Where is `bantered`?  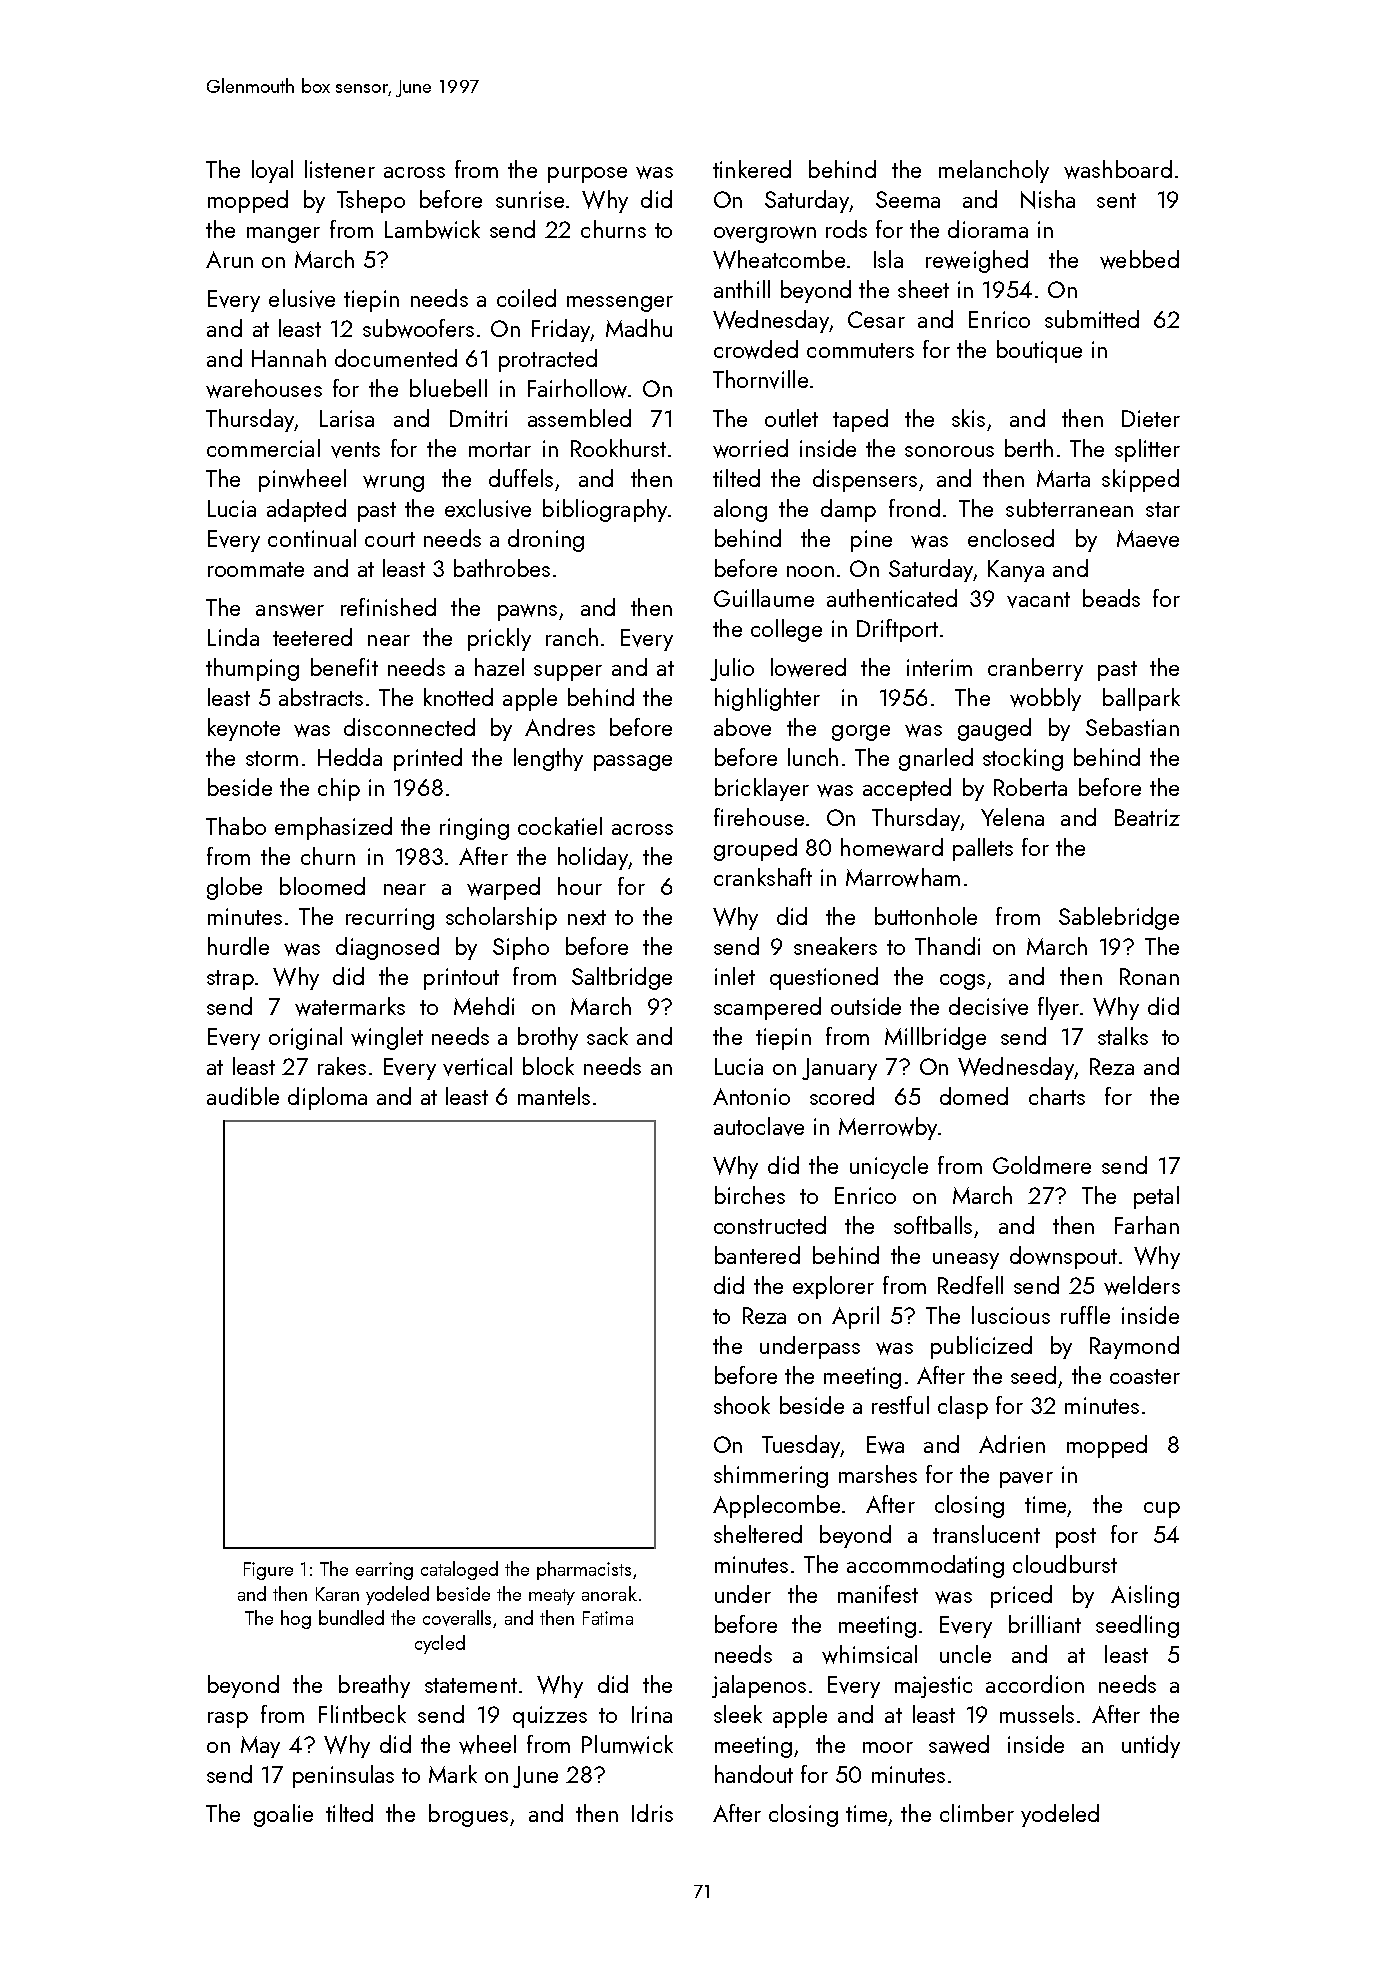 bantered is located at coordinates (757, 1255).
